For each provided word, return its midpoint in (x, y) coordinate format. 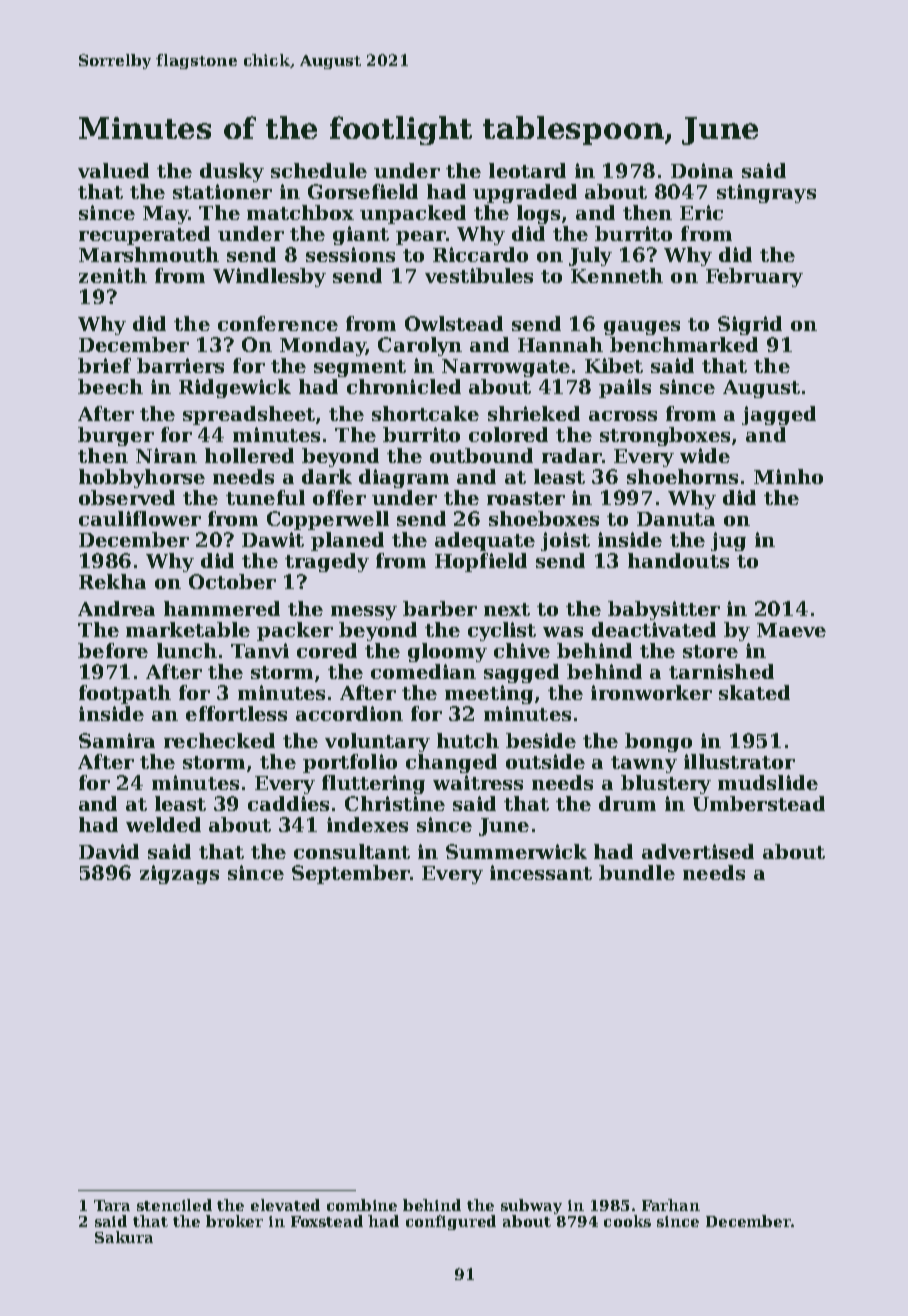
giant (361, 235)
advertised (698, 851)
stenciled (174, 1205)
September (351, 874)
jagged (779, 415)
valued (113, 170)
